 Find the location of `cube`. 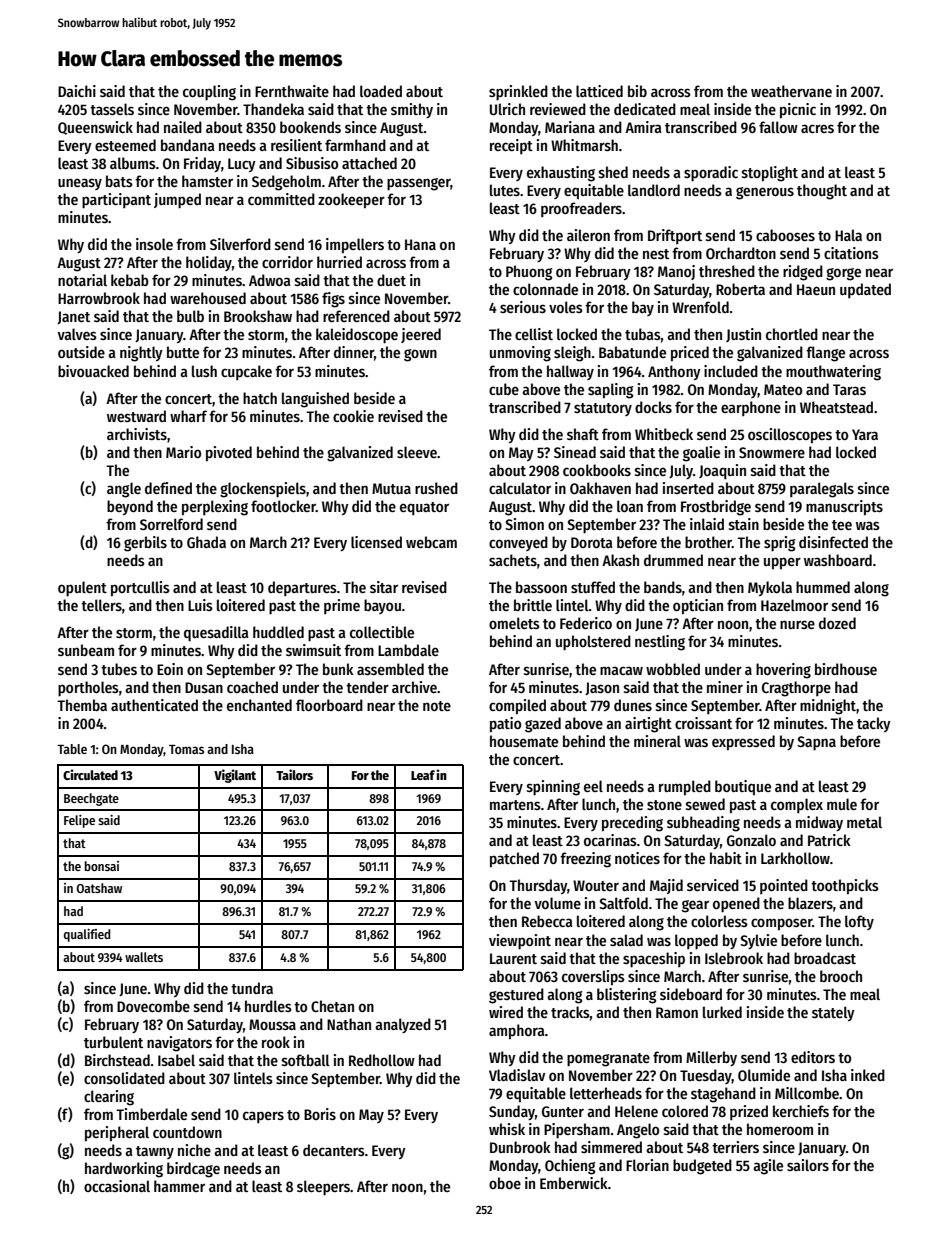

cube is located at coordinates (504, 389).
